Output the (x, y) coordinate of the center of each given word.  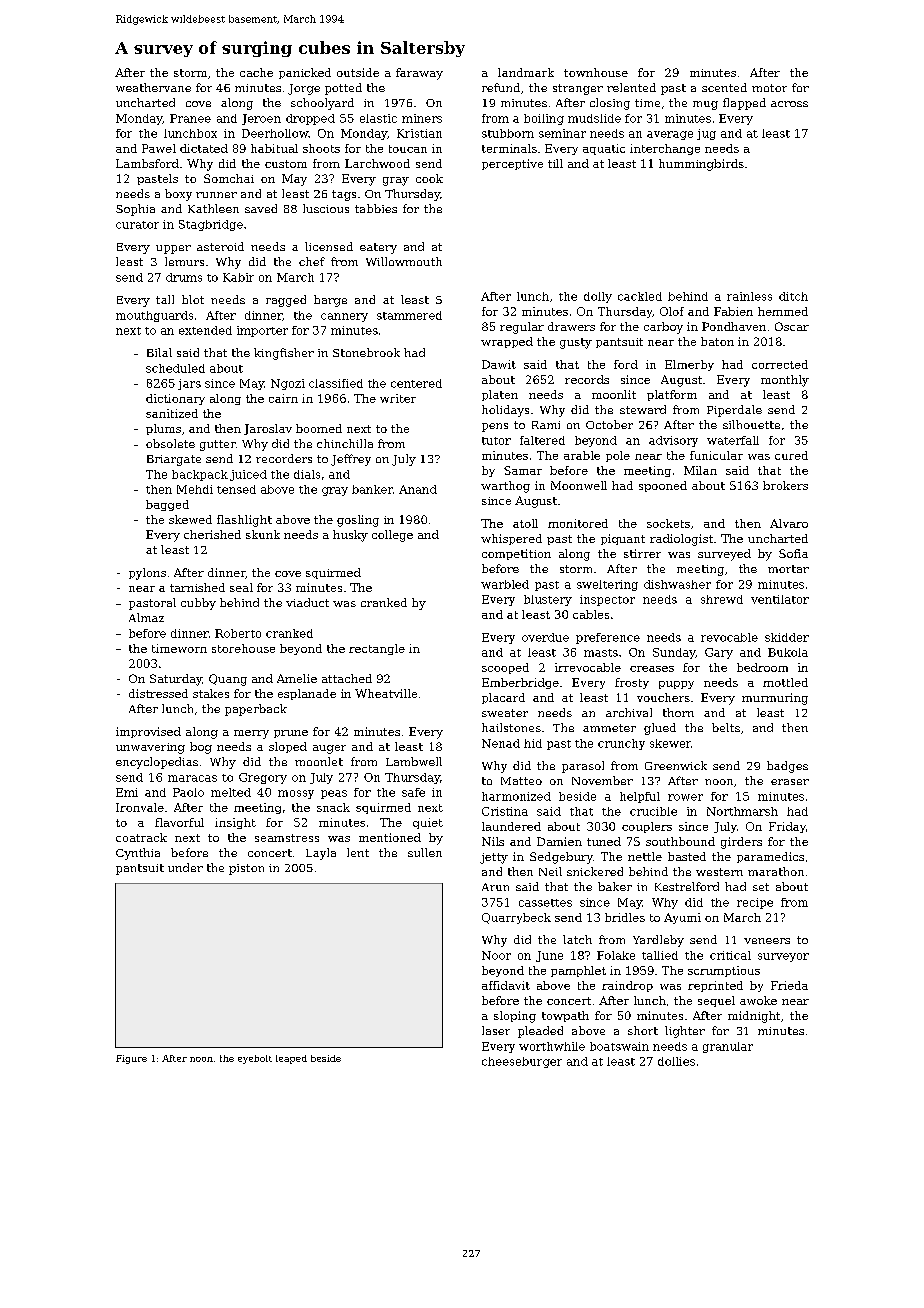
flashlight (244, 521)
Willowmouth (404, 261)
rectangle (377, 649)
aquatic (604, 149)
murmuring (775, 699)
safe (413, 792)
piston (246, 869)
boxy (178, 195)
